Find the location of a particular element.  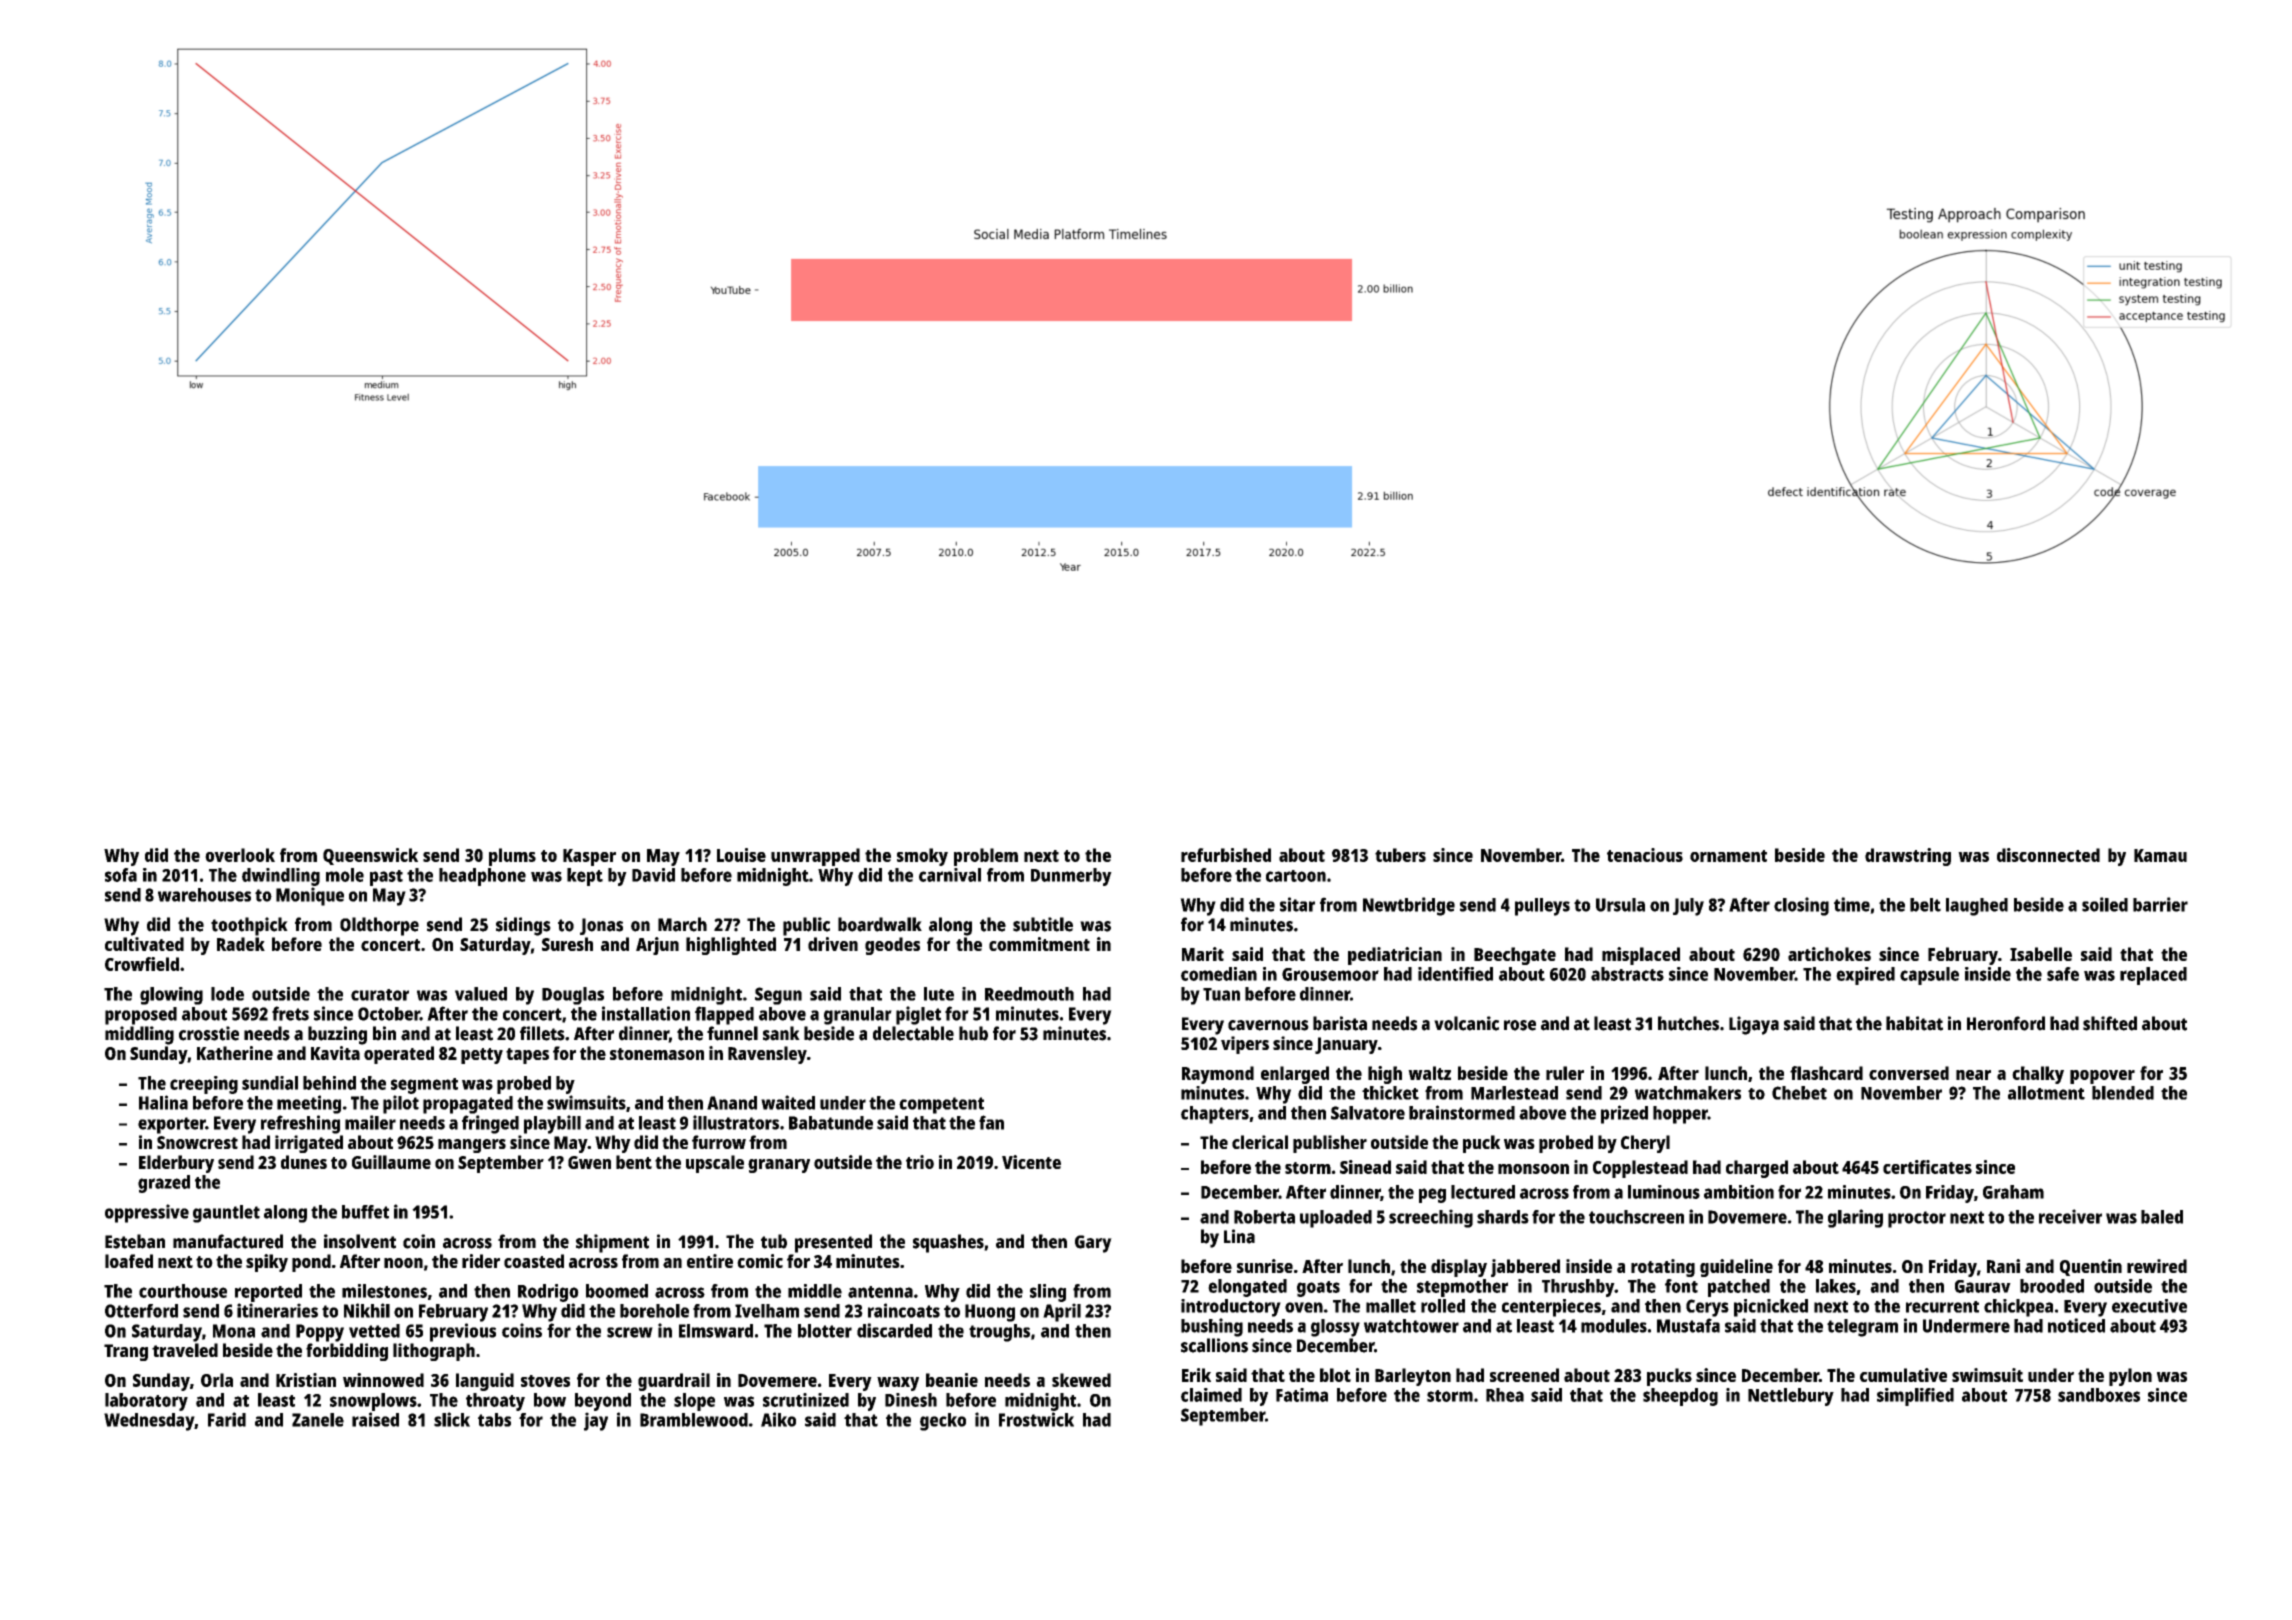

headphone is located at coordinates (482, 877).
